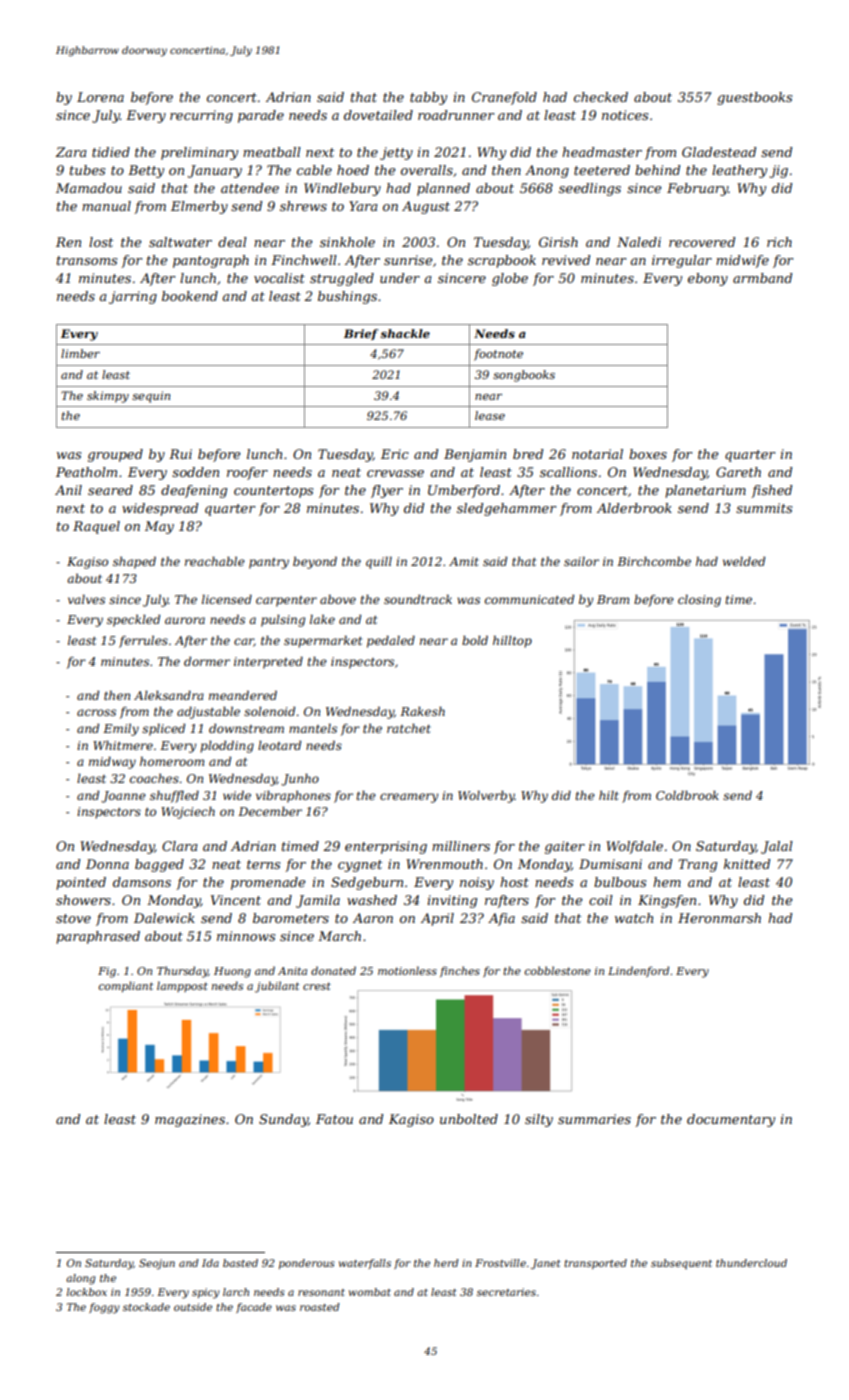  Describe the element at coordinates (601, 97) in the document. I see `checked` at that location.
